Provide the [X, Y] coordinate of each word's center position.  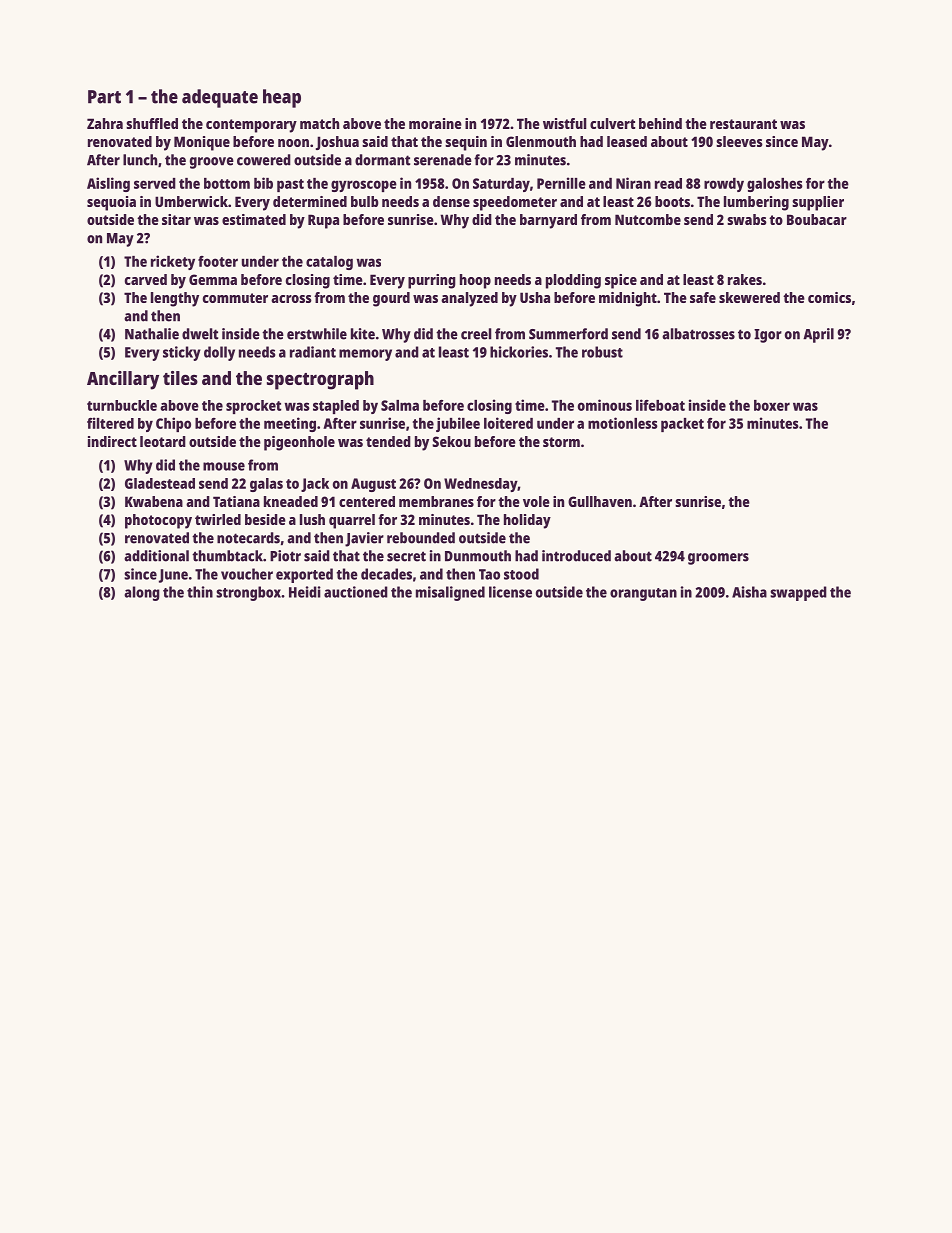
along [142, 593]
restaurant [743, 124]
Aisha [749, 592]
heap [282, 98]
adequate [220, 98]
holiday [527, 521]
